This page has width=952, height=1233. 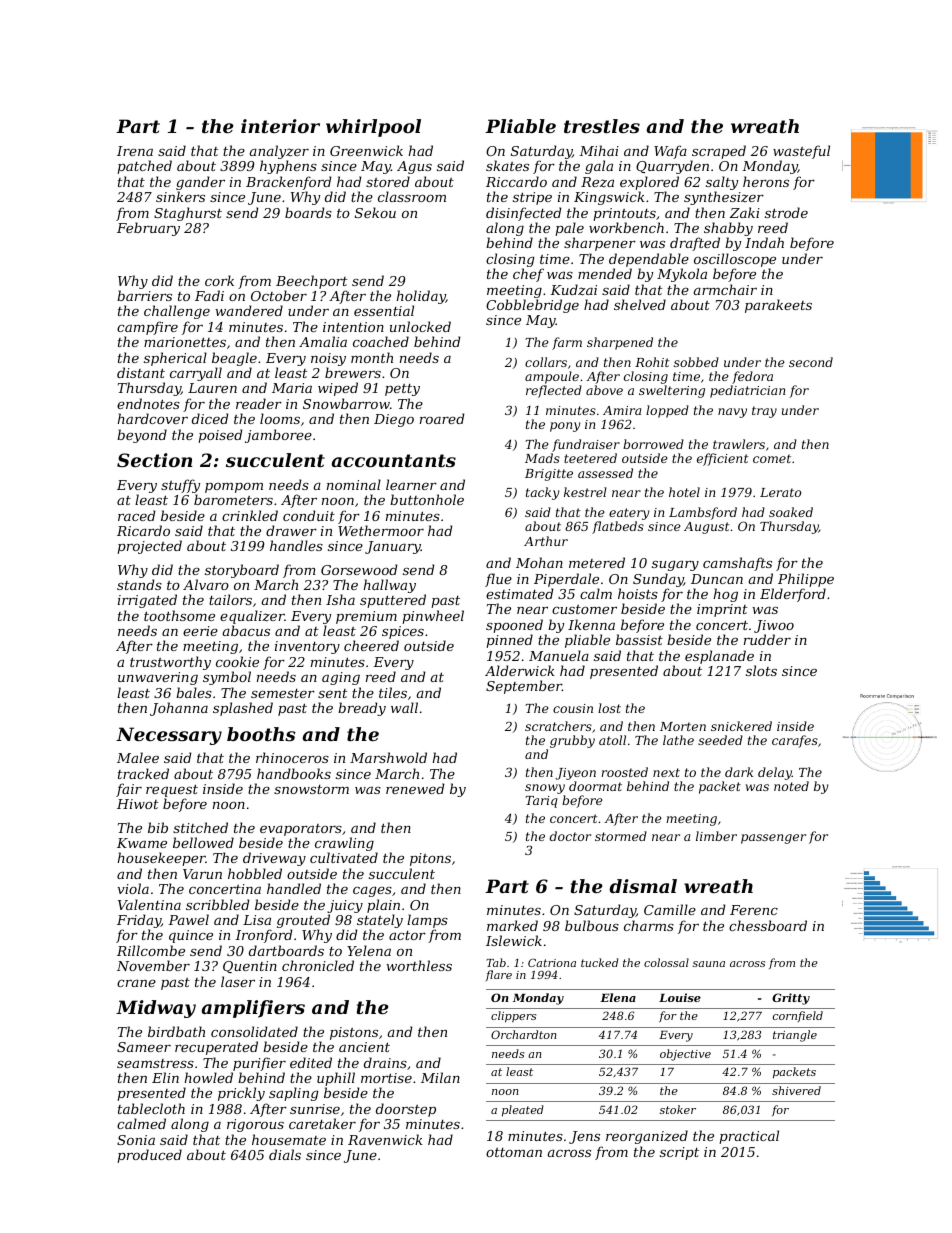 What do you see at coordinates (149, 1156) in the page?
I see `produced` at bounding box center [149, 1156].
